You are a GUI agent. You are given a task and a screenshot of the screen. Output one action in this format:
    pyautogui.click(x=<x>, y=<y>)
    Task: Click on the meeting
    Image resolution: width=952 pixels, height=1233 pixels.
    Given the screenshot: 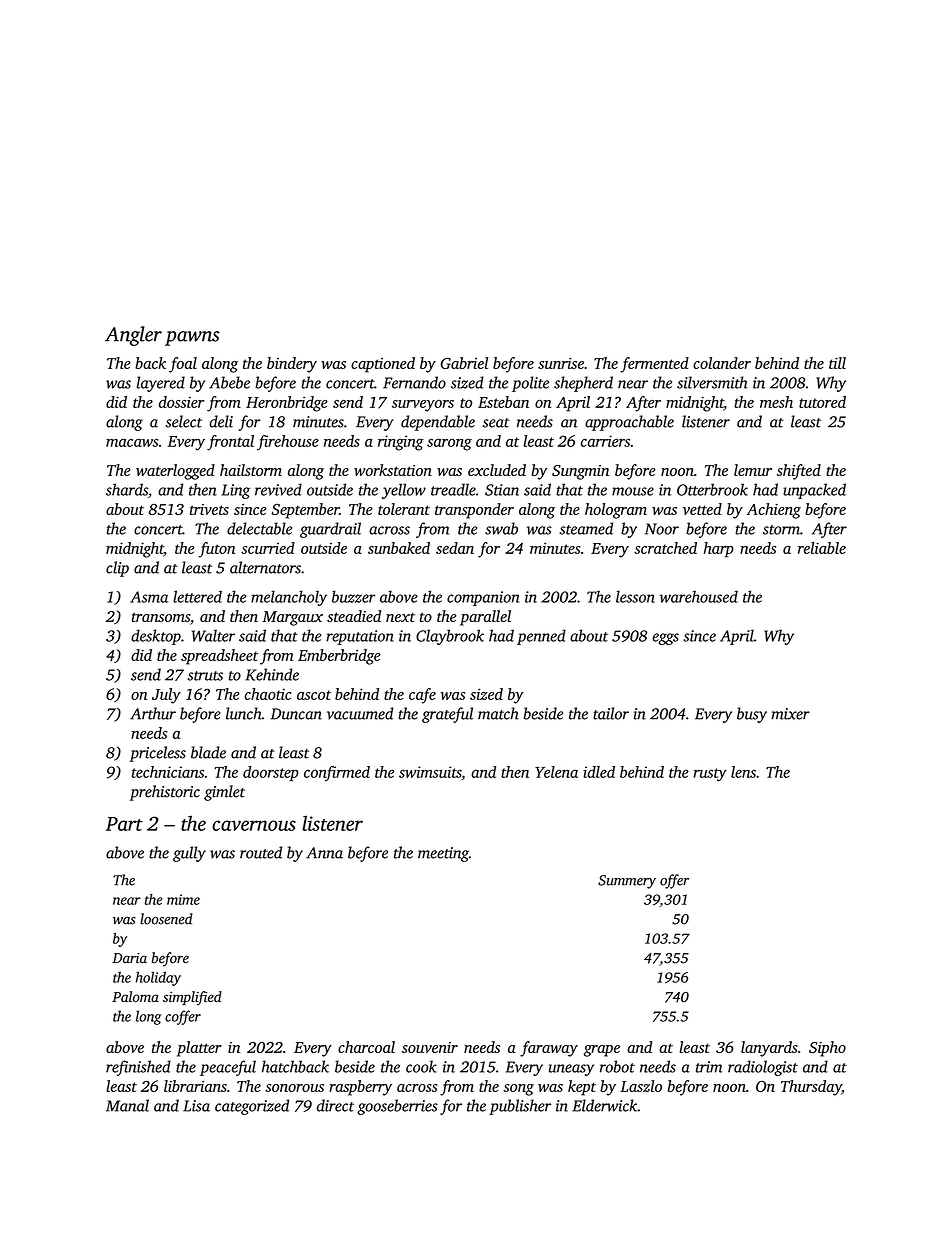 What is the action you would take?
    pyautogui.click(x=443, y=854)
